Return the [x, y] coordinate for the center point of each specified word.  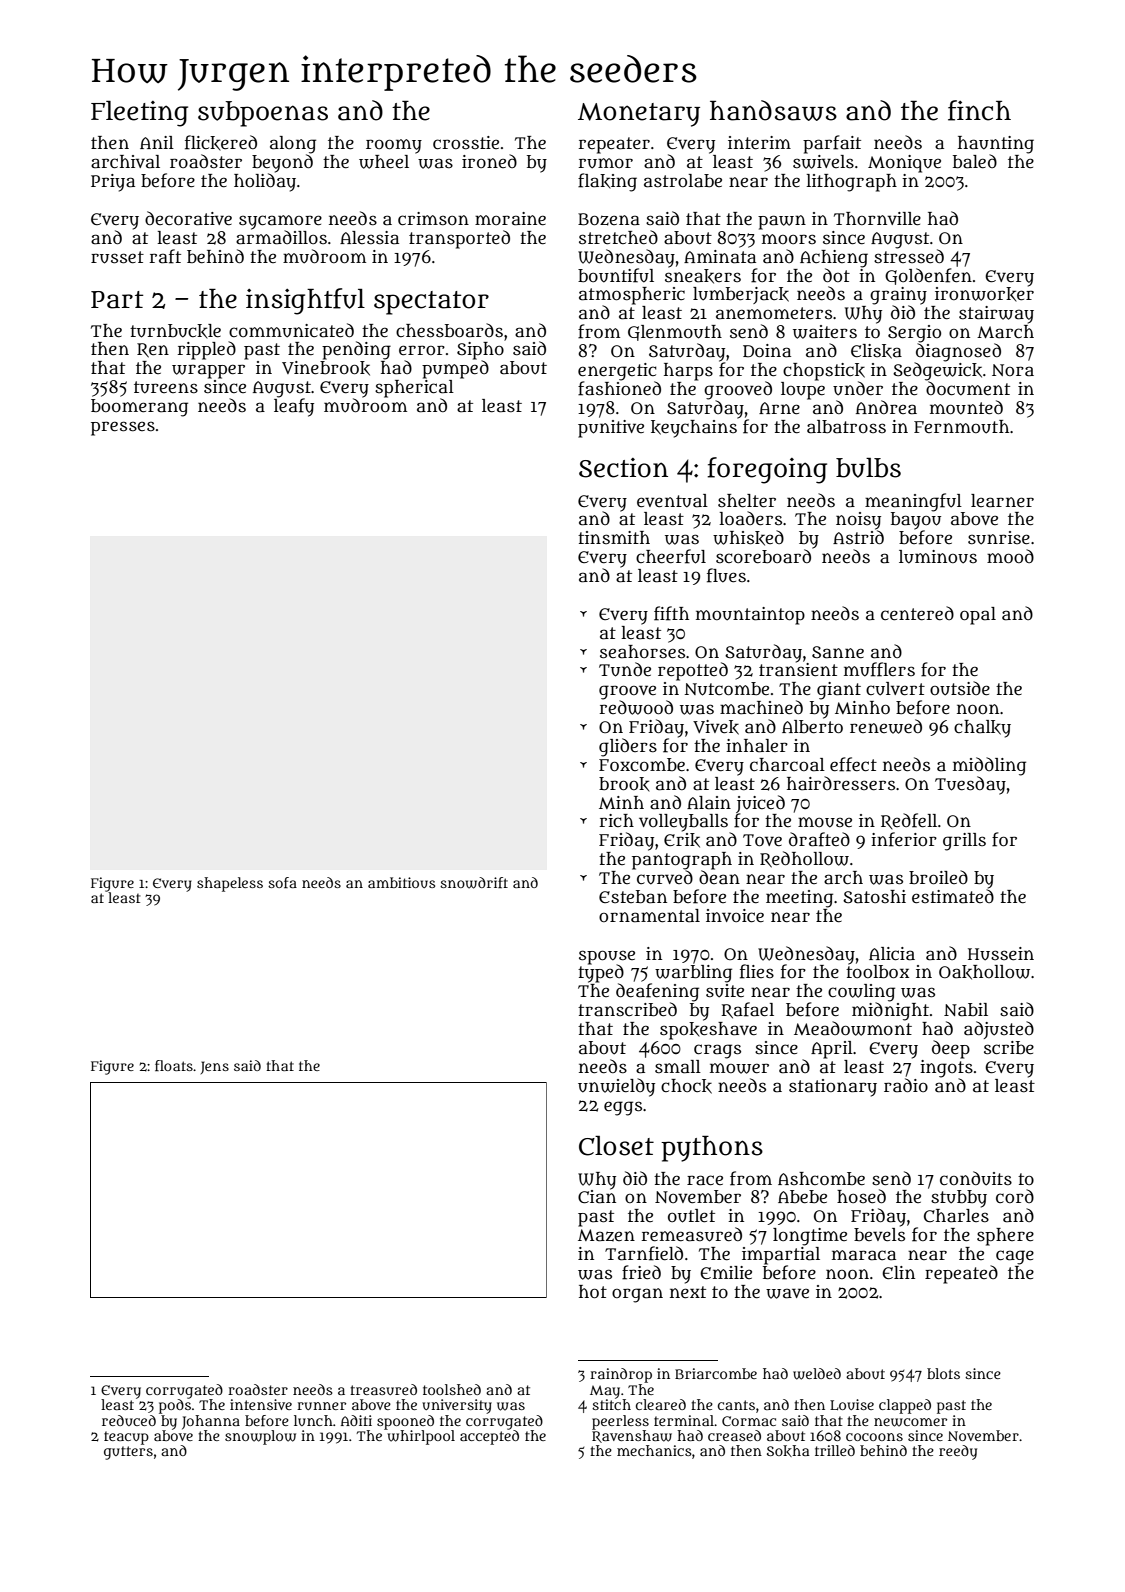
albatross [846, 427]
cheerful [671, 556]
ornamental [649, 916]
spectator [431, 303]
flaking [607, 182]
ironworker [984, 294]
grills [964, 842]
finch [979, 110]
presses [123, 428]
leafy [294, 407]
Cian [597, 1196]
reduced [129, 1420]
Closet [616, 1146]
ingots [946, 1069]
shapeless [230, 884]
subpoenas [263, 114]
